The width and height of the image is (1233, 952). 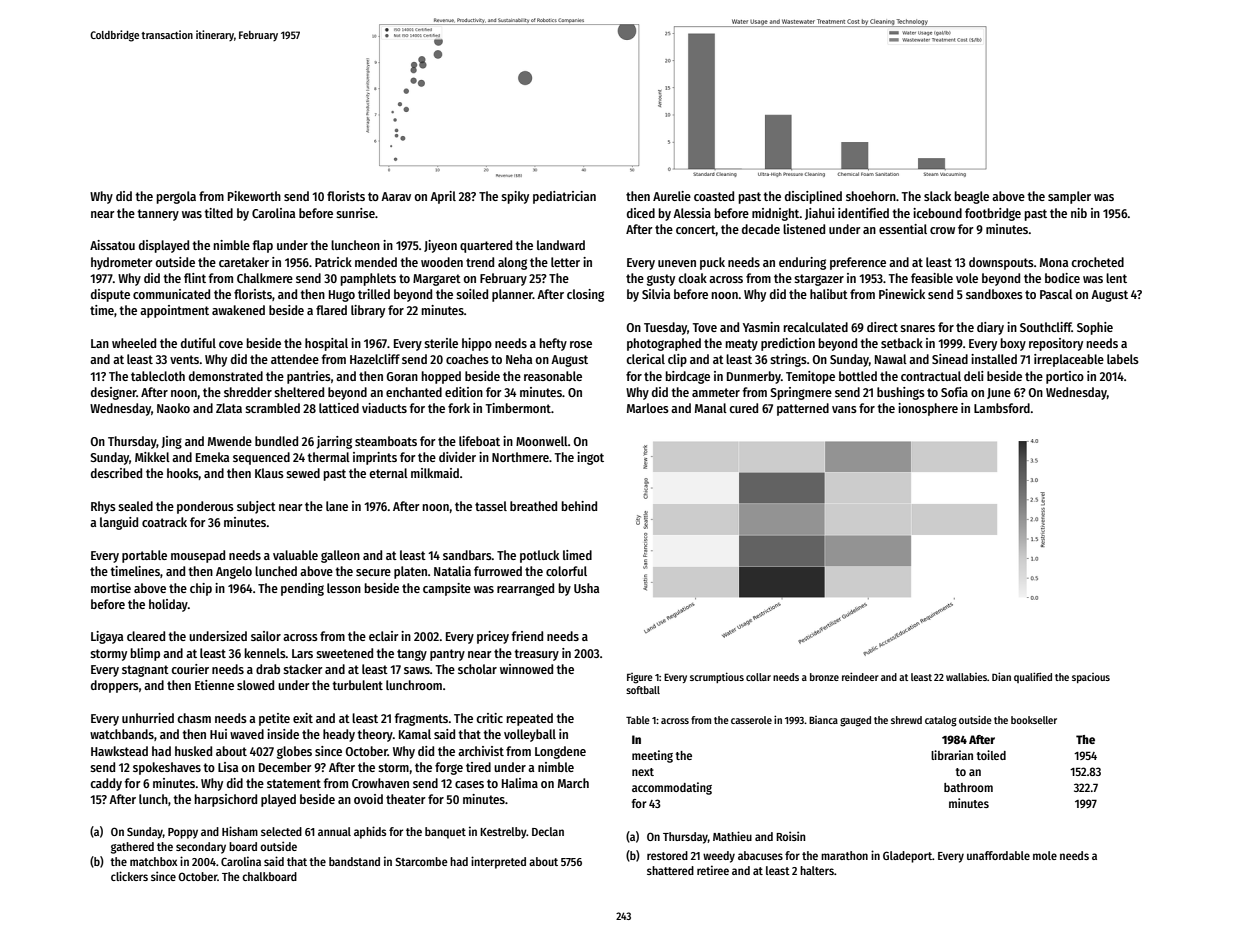 What do you see at coordinates (176, 197) in the image?
I see `pergola` at bounding box center [176, 197].
